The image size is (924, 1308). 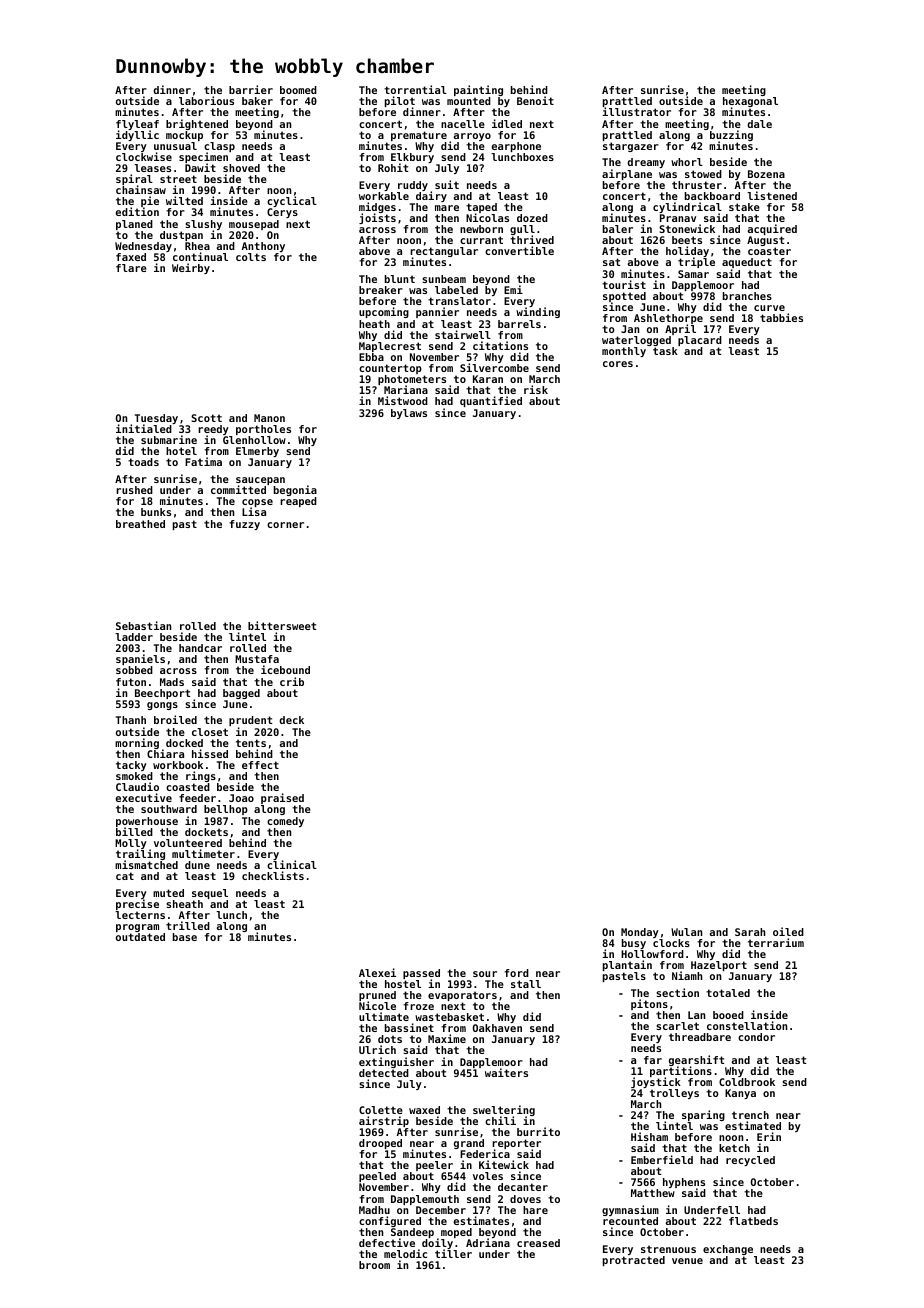 I want to click on Monday, so click(x=640, y=933).
